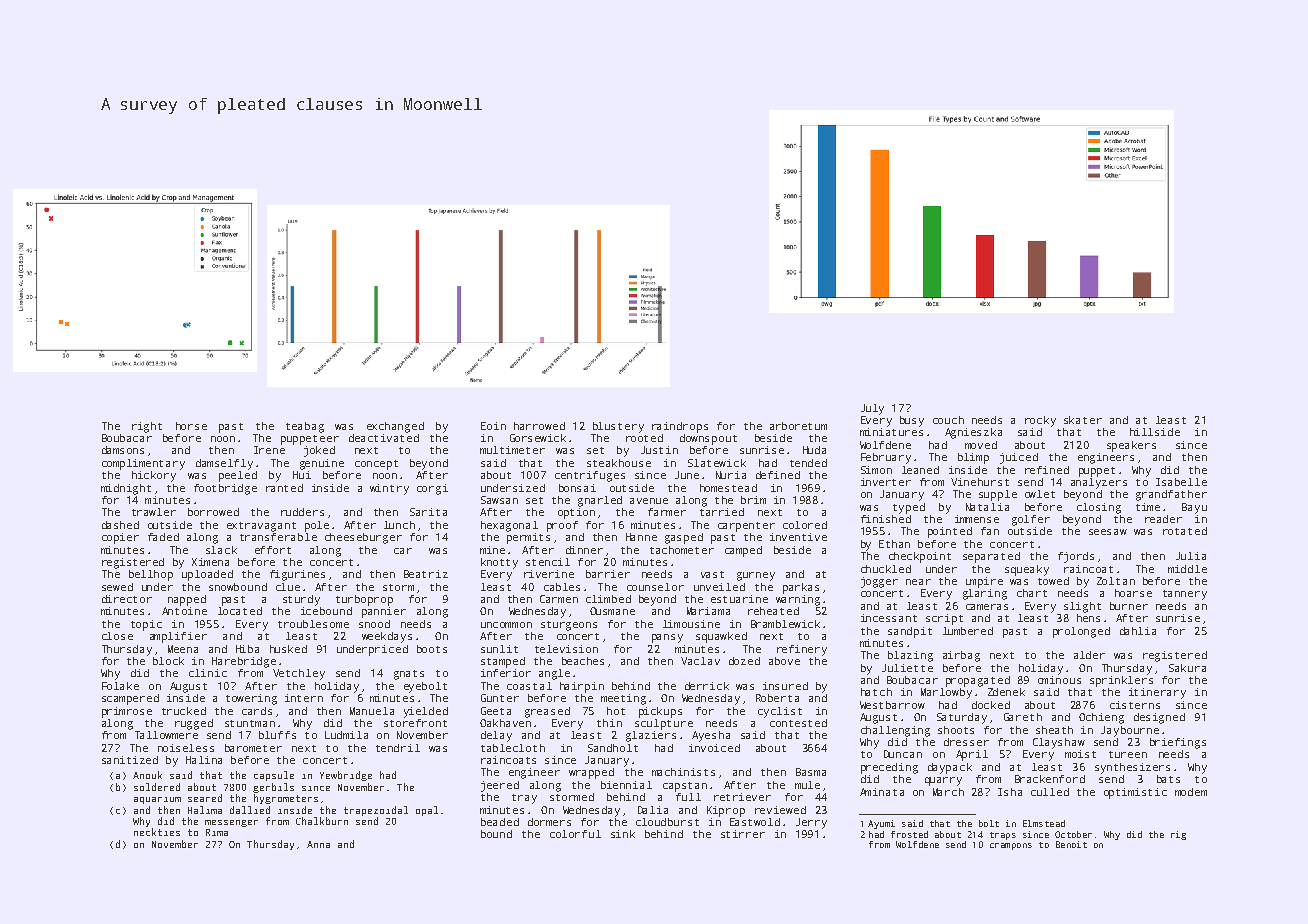  What do you see at coordinates (346, 776) in the screenshot?
I see `Yewbridge` at bounding box center [346, 776].
